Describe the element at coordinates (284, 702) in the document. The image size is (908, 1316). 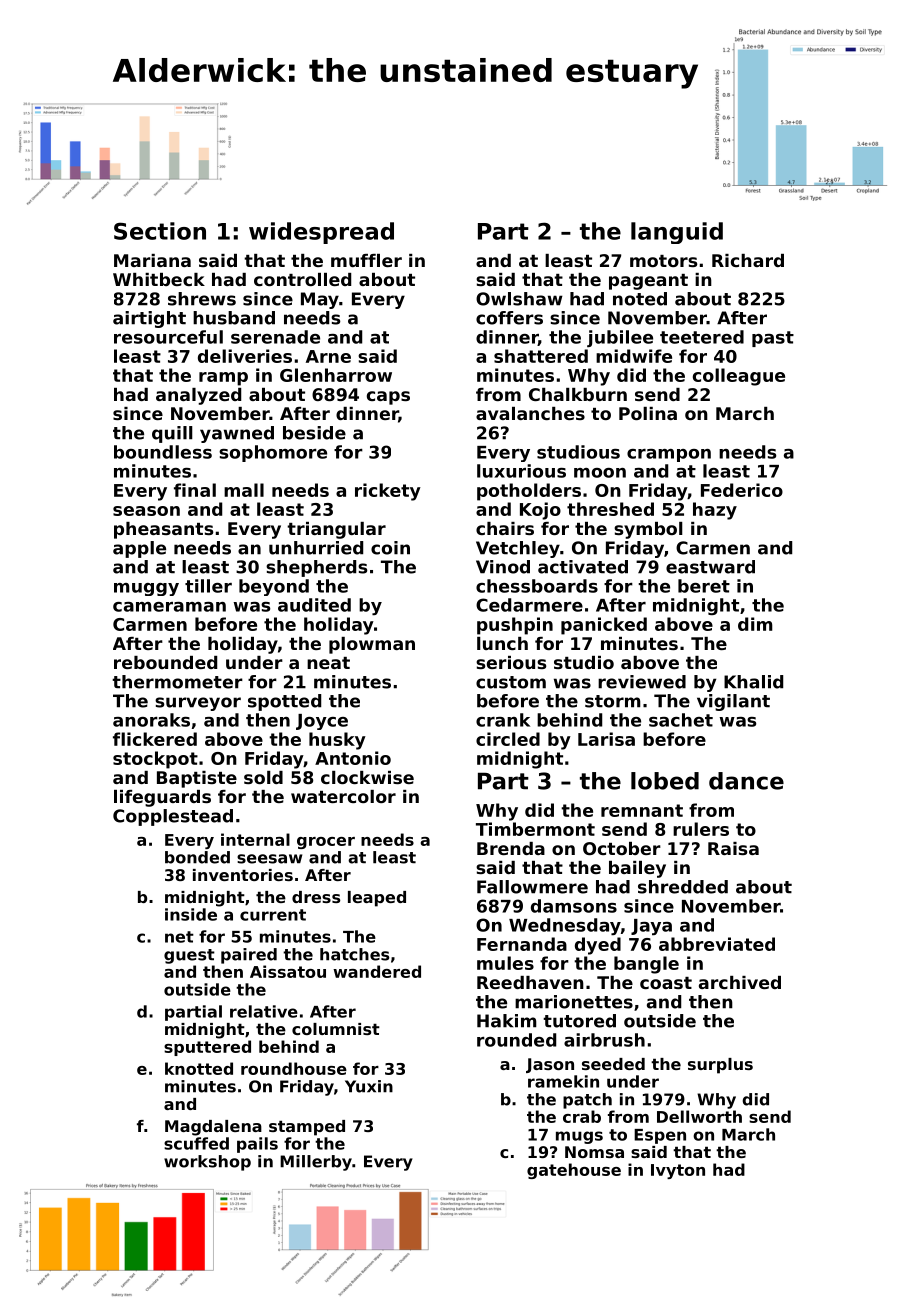
I see `spotted` at that location.
